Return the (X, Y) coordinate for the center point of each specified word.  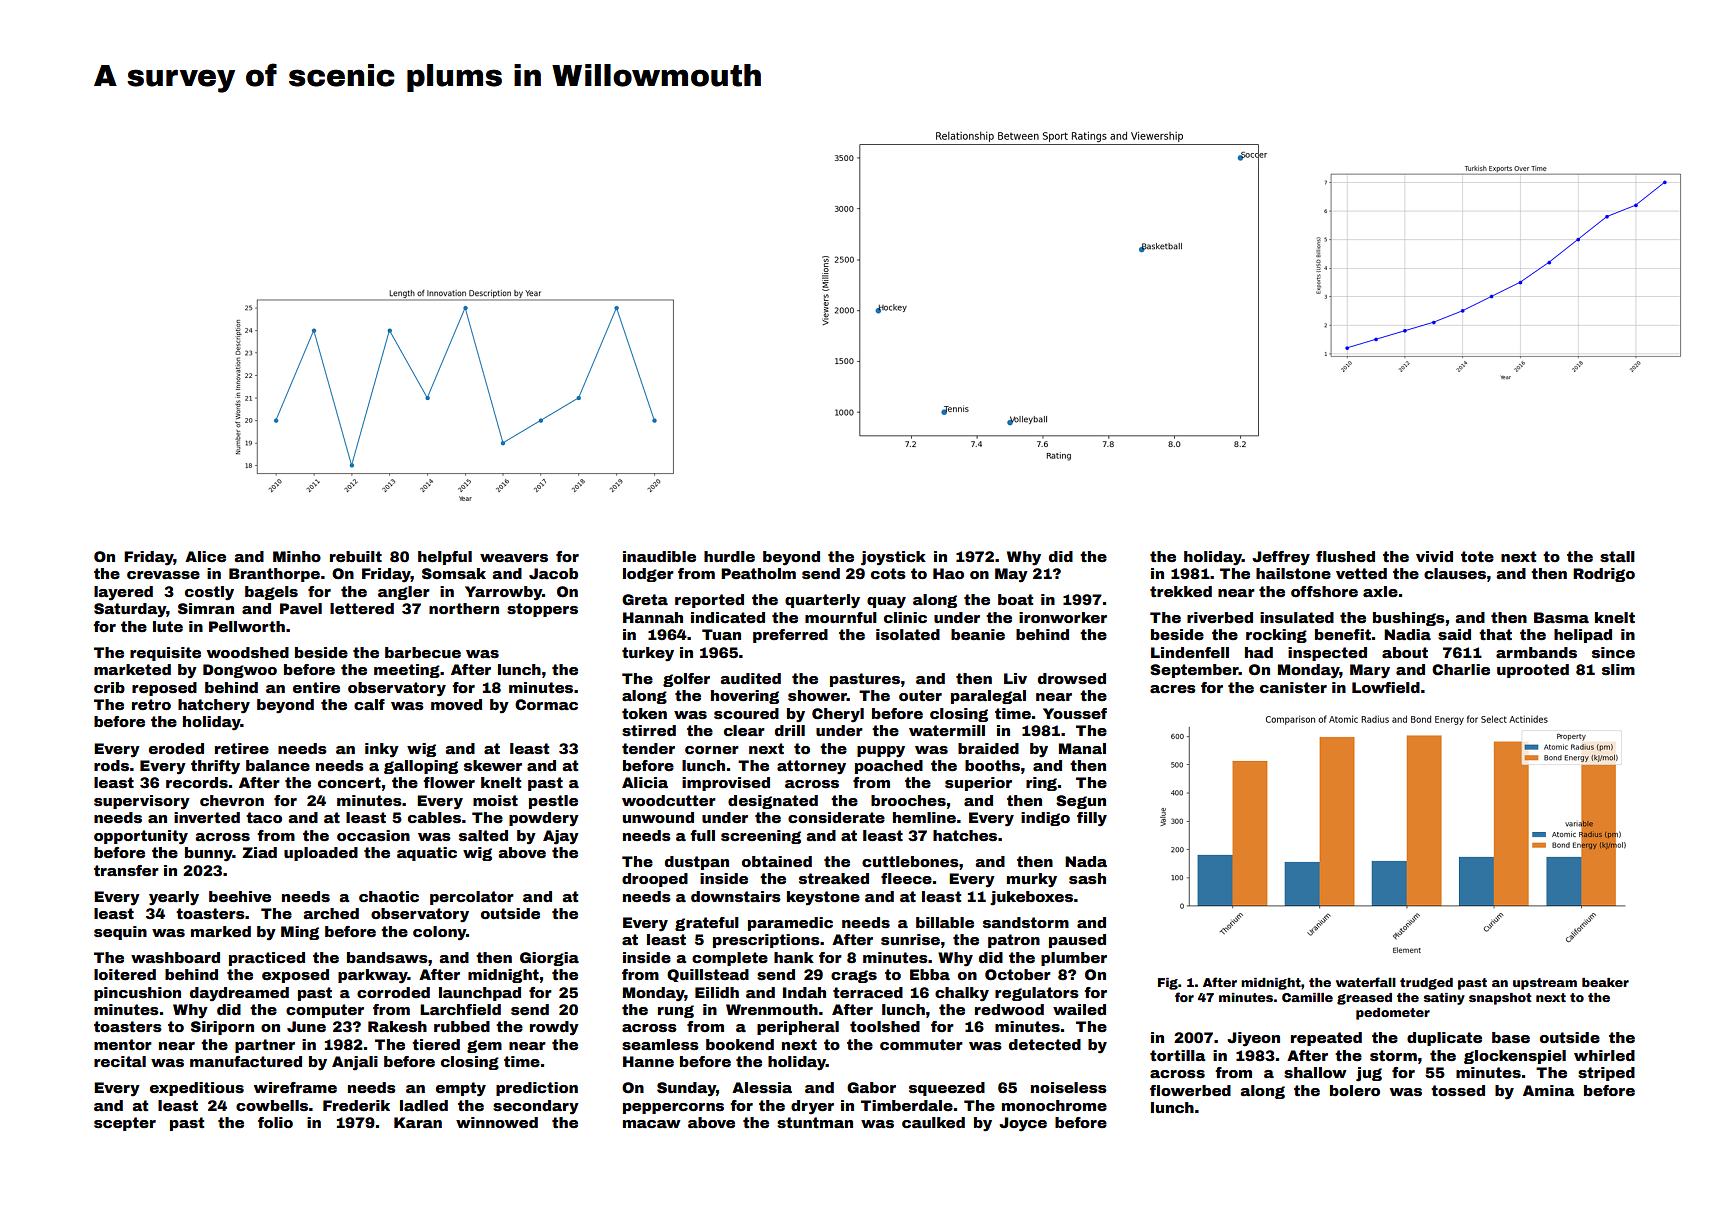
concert (349, 782)
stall (1617, 556)
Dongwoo (240, 671)
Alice (205, 556)
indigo (1045, 819)
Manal (1082, 748)
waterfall (1366, 982)
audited (750, 678)
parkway (373, 976)
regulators (1037, 994)
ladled (424, 1105)
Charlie (1461, 669)
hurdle (729, 556)
